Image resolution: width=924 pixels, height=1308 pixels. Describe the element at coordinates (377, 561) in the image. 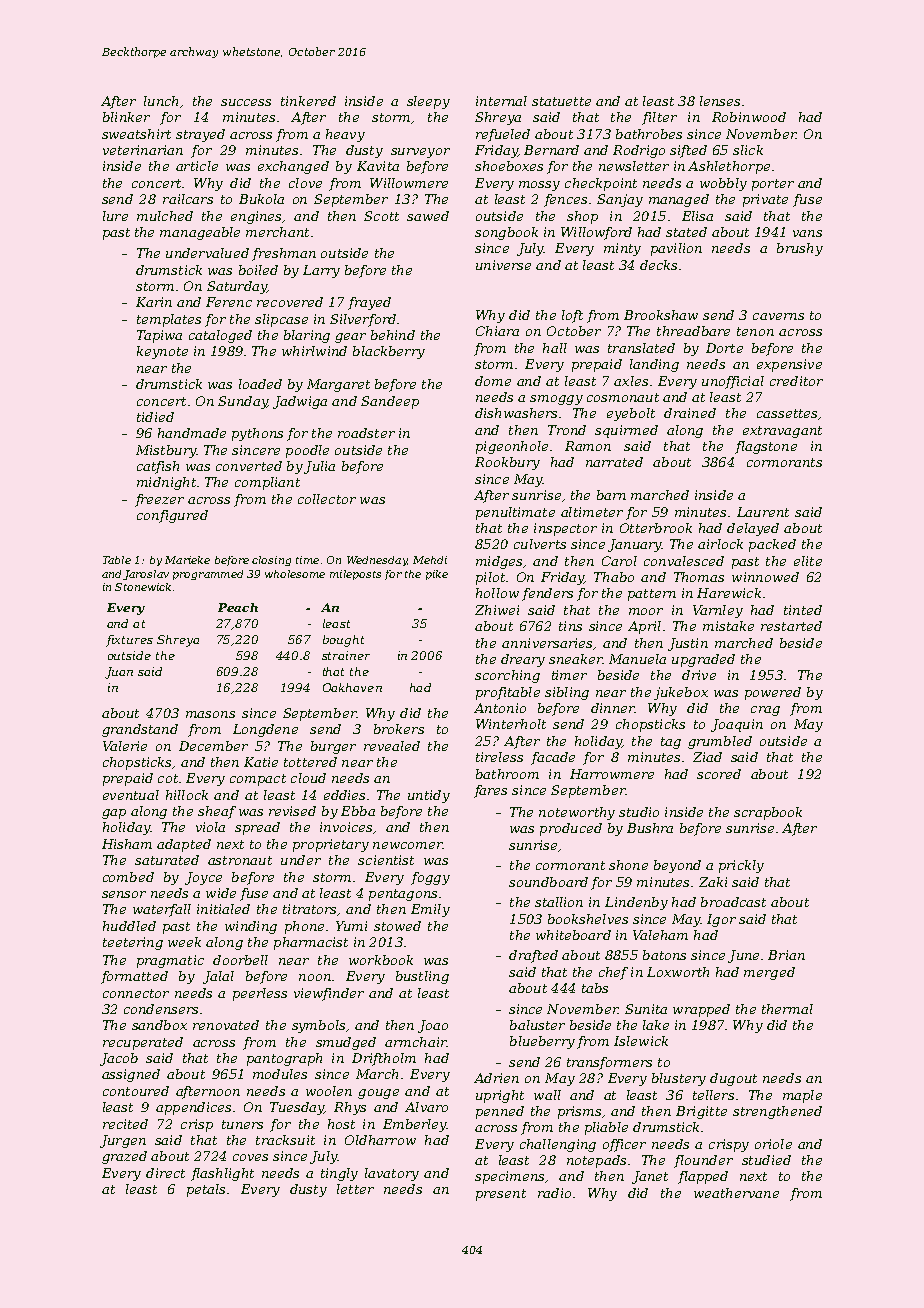

I see `Wednesday` at that location.
